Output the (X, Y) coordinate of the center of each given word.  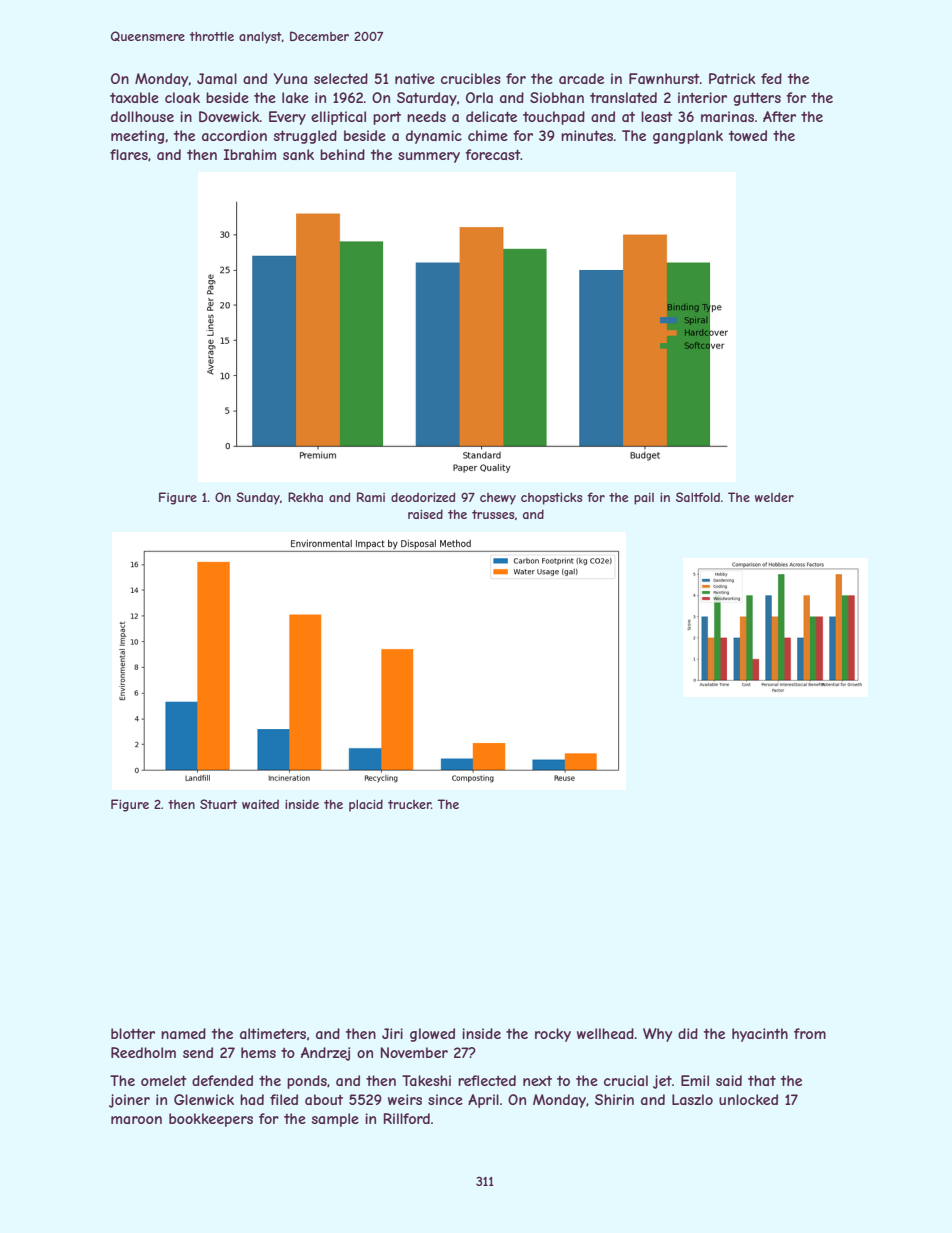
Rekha (305, 497)
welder (774, 497)
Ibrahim (250, 154)
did (688, 1033)
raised (425, 514)
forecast (493, 154)
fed (771, 78)
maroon (136, 1120)
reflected (487, 1080)
